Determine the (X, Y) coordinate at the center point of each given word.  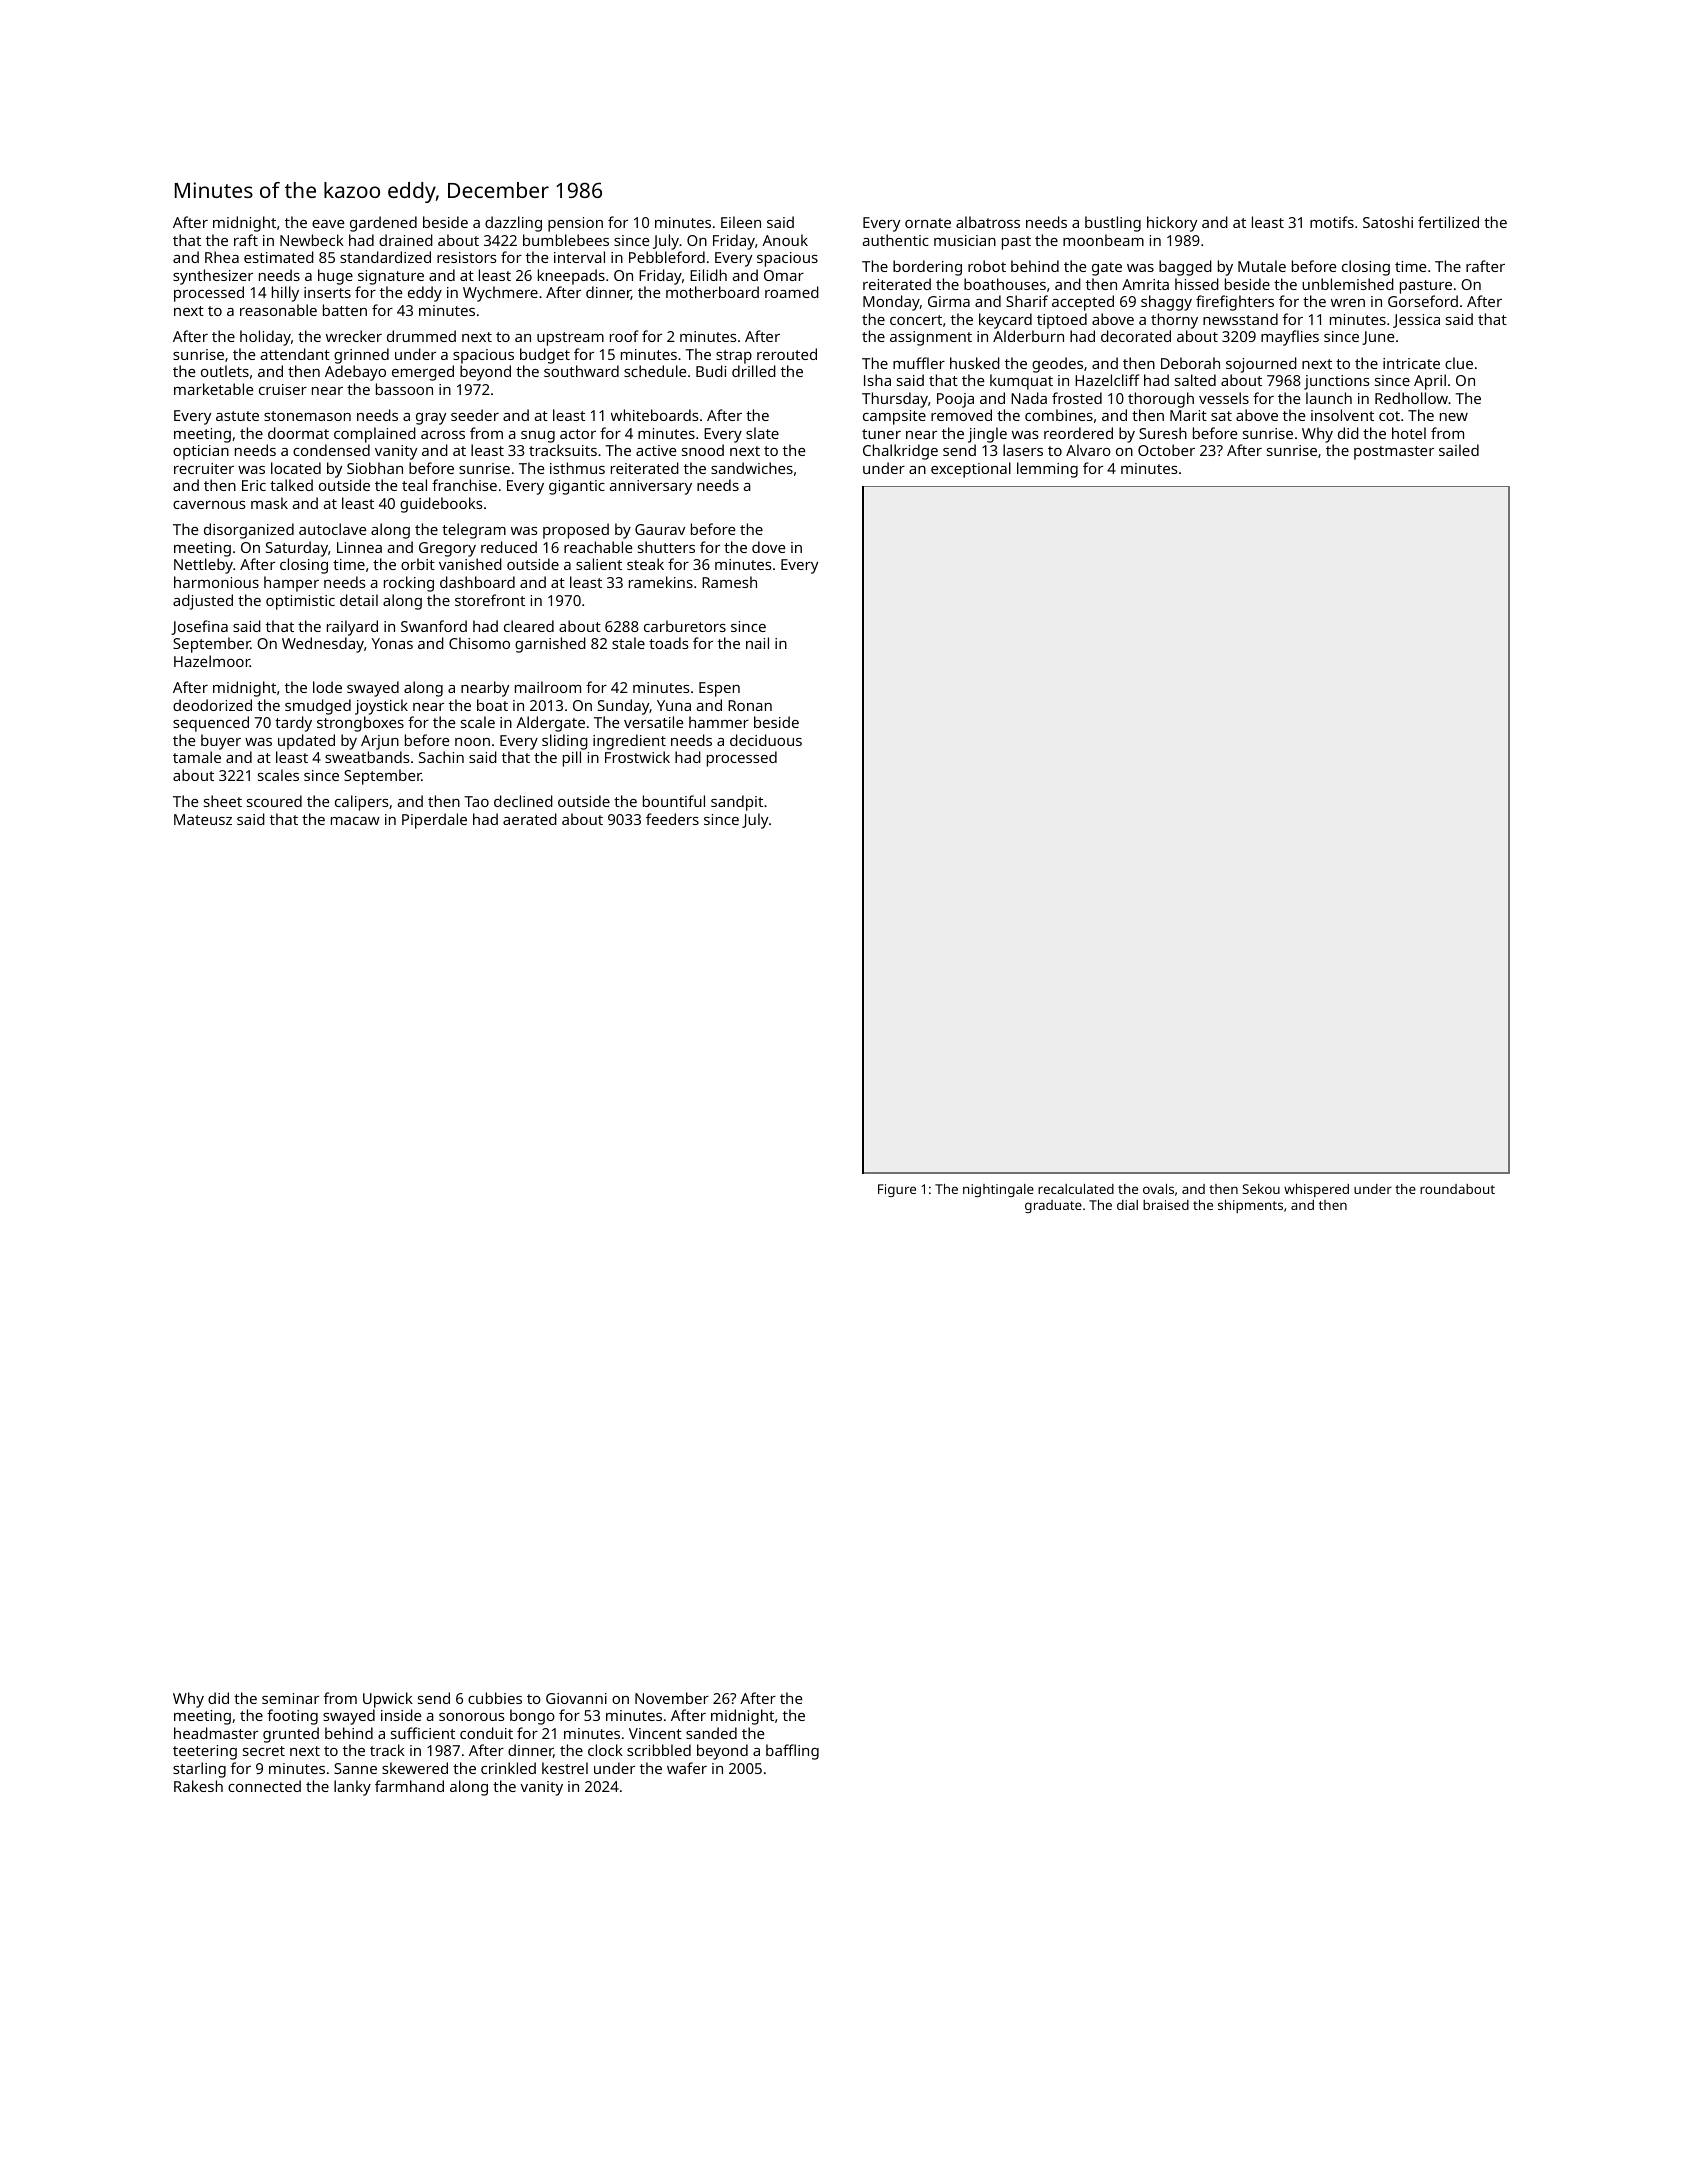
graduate (1053, 1206)
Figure (897, 1190)
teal (414, 485)
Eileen (741, 222)
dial (1127, 1205)
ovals (1158, 1189)
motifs (1332, 222)
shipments (1250, 1206)
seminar (290, 1698)
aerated (530, 819)
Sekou (1261, 1189)
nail (757, 643)
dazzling (513, 224)
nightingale (998, 1190)
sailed (1459, 450)
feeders (672, 819)
